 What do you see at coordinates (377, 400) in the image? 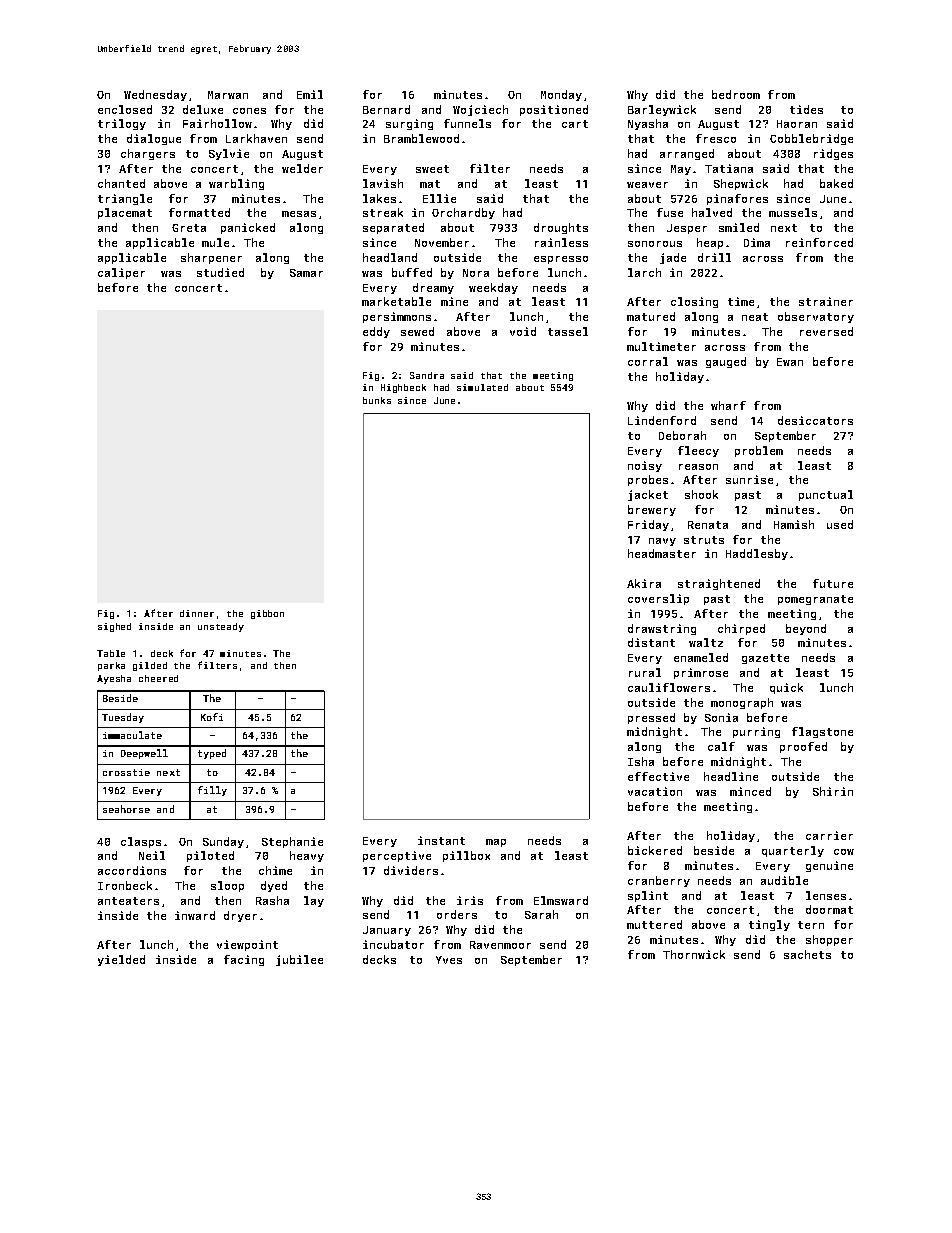
I see `bunks` at bounding box center [377, 400].
